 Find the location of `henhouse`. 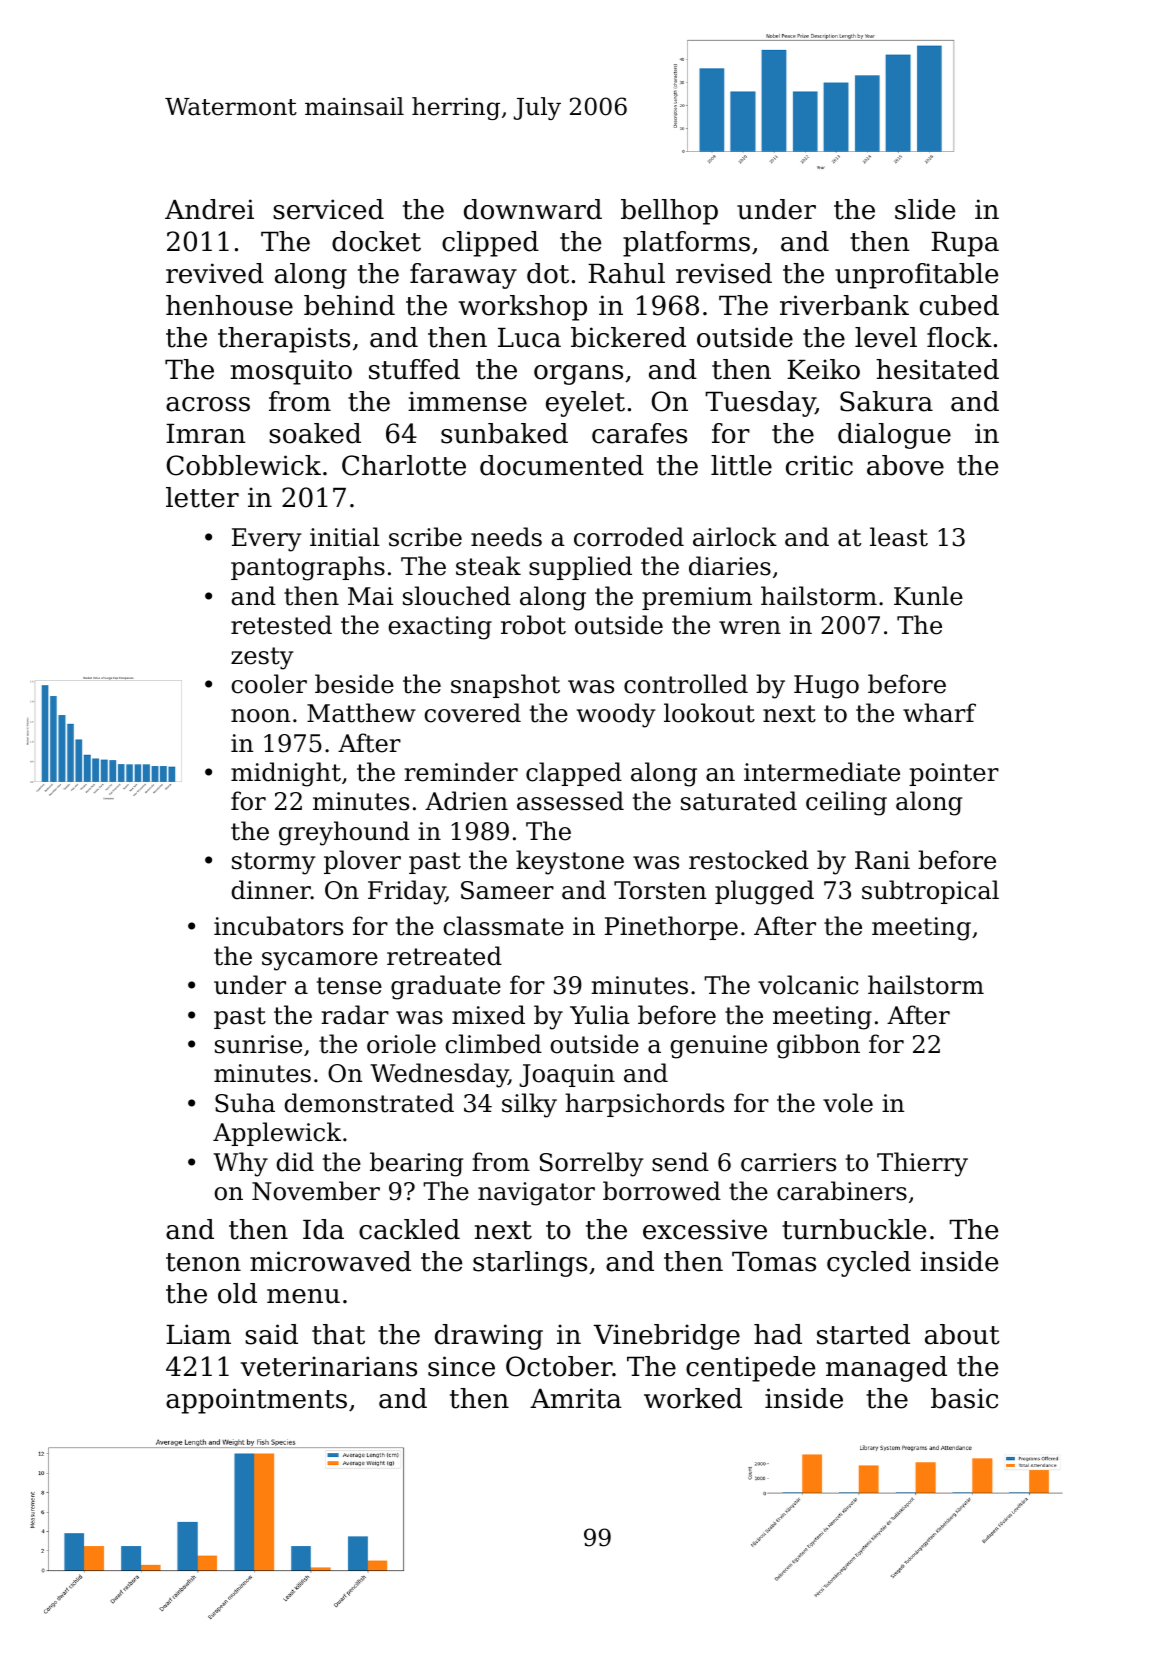

henhouse is located at coordinates (229, 305).
